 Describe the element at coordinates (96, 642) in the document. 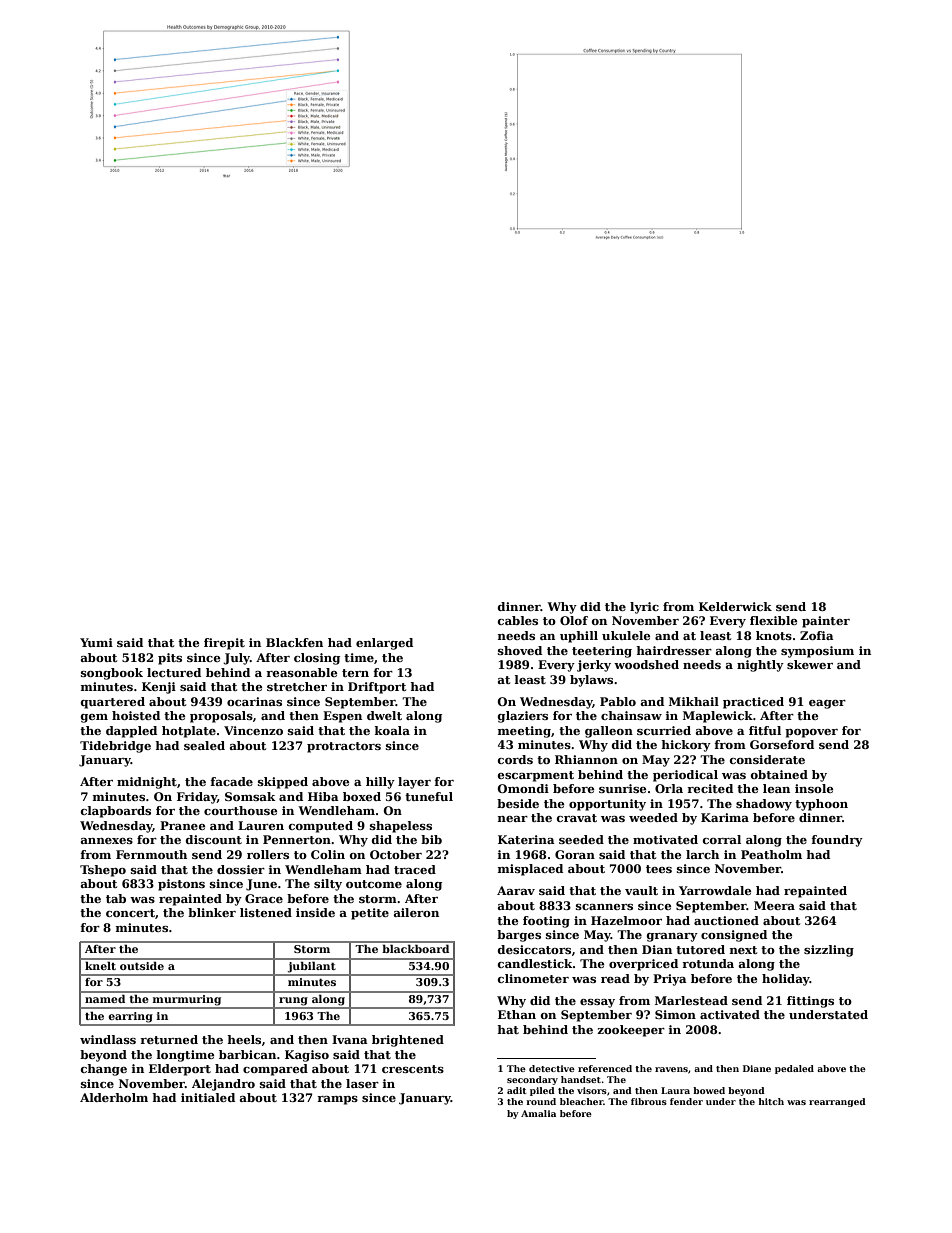

I see `Yumi` at that location.
